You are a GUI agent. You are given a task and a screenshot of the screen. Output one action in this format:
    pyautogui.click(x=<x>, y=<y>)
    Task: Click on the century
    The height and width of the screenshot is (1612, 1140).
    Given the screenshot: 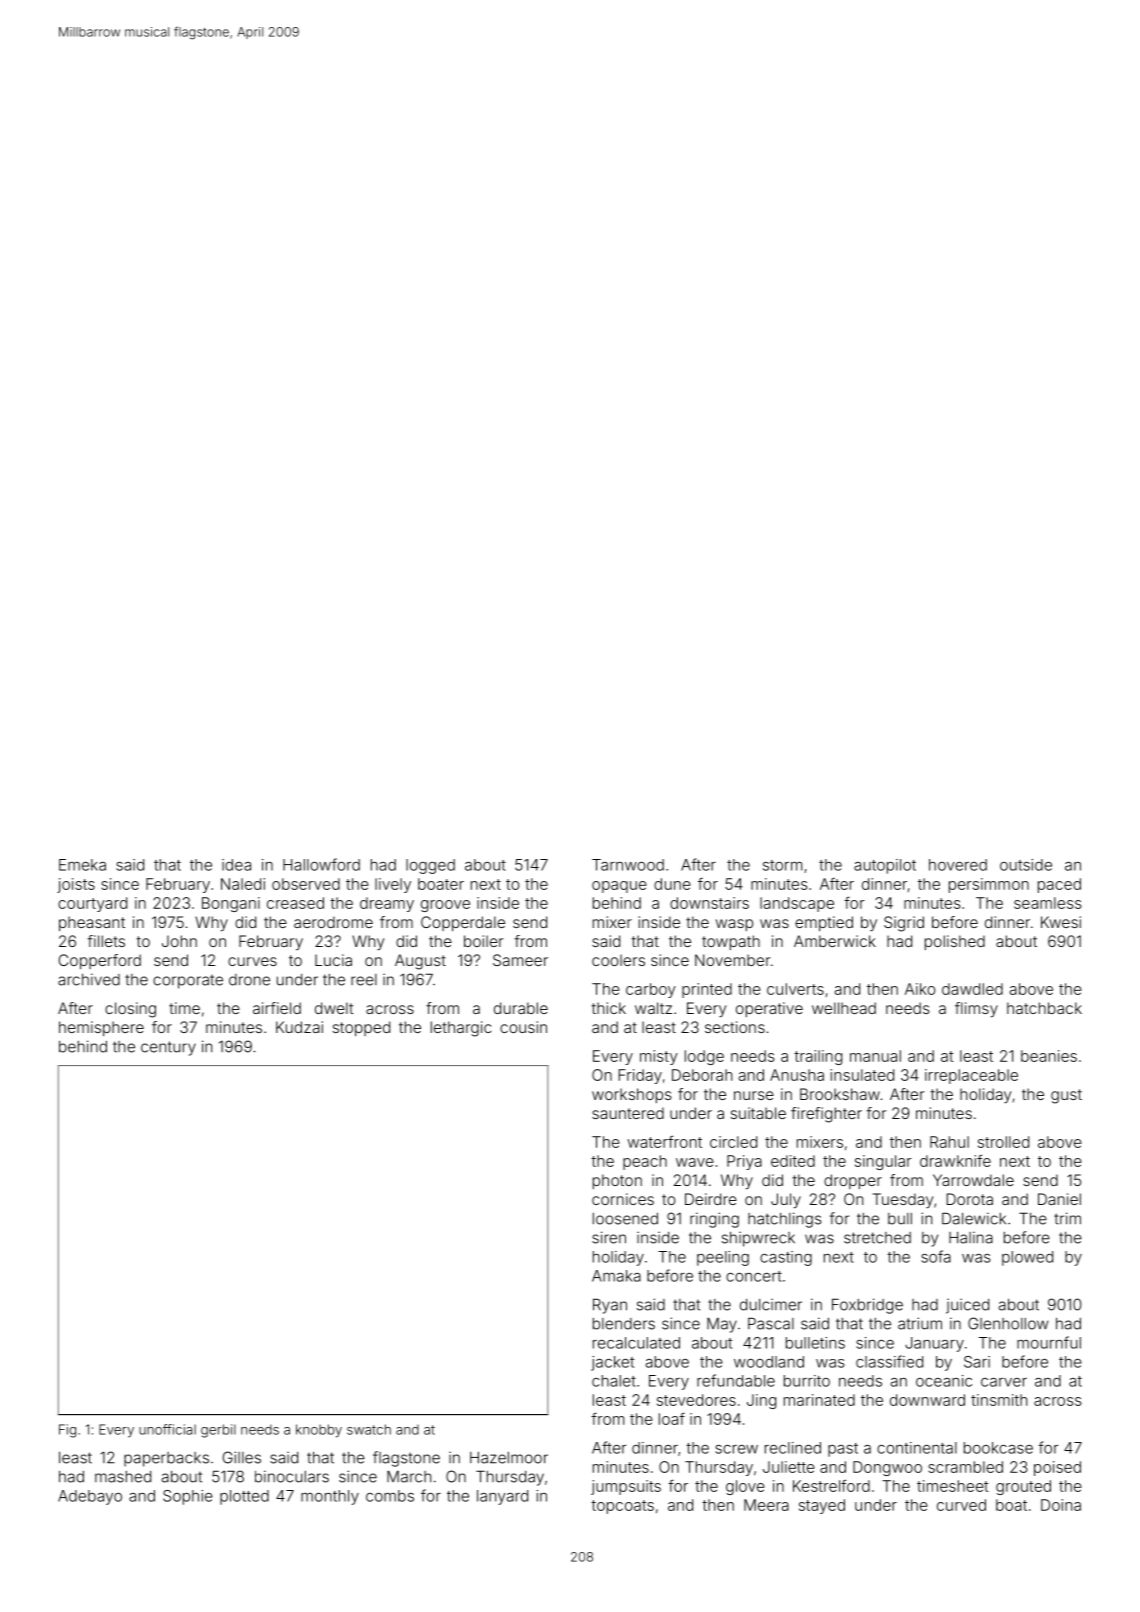 What is the action you would take?
    pyautogui.click(x=168, y=1048)
